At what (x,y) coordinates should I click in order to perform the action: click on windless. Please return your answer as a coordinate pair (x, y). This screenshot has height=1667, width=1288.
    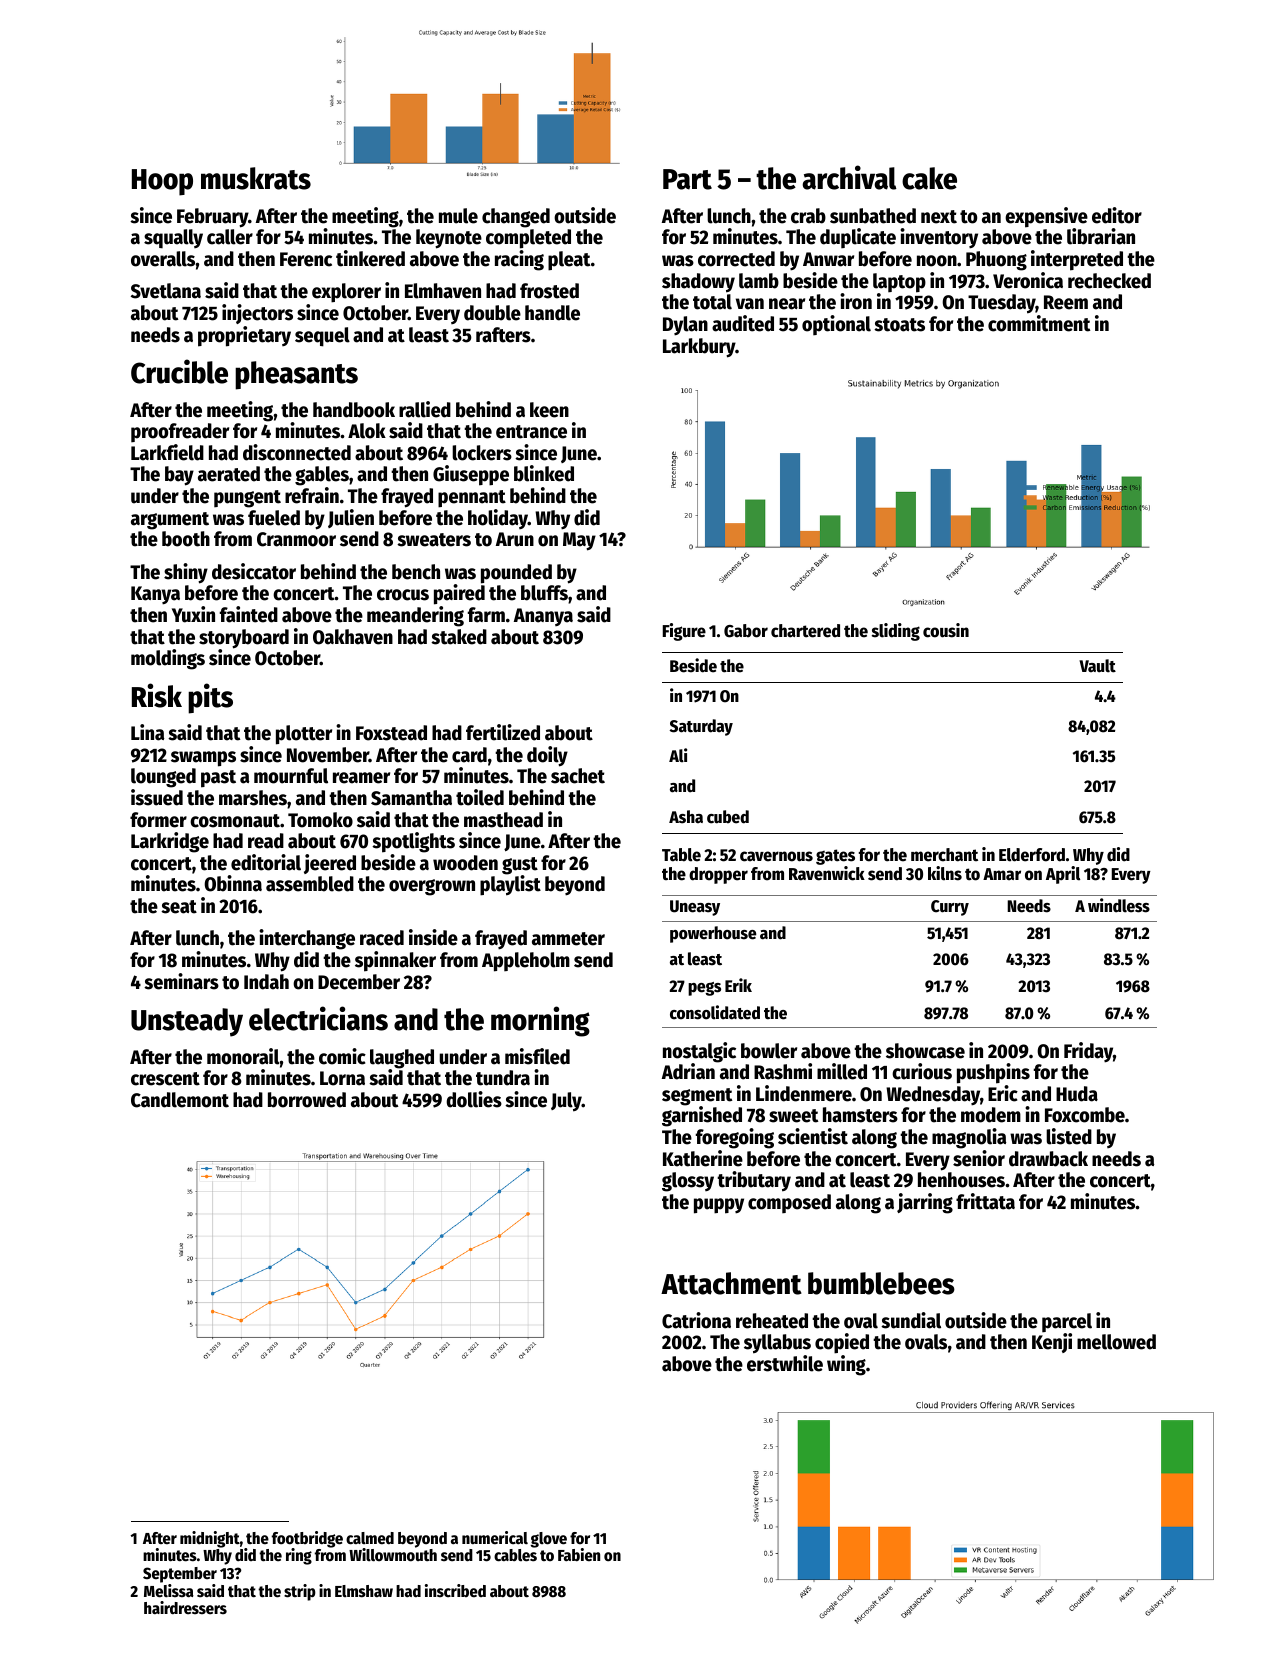
    Looking at the image, I should click on (1119, 905).
